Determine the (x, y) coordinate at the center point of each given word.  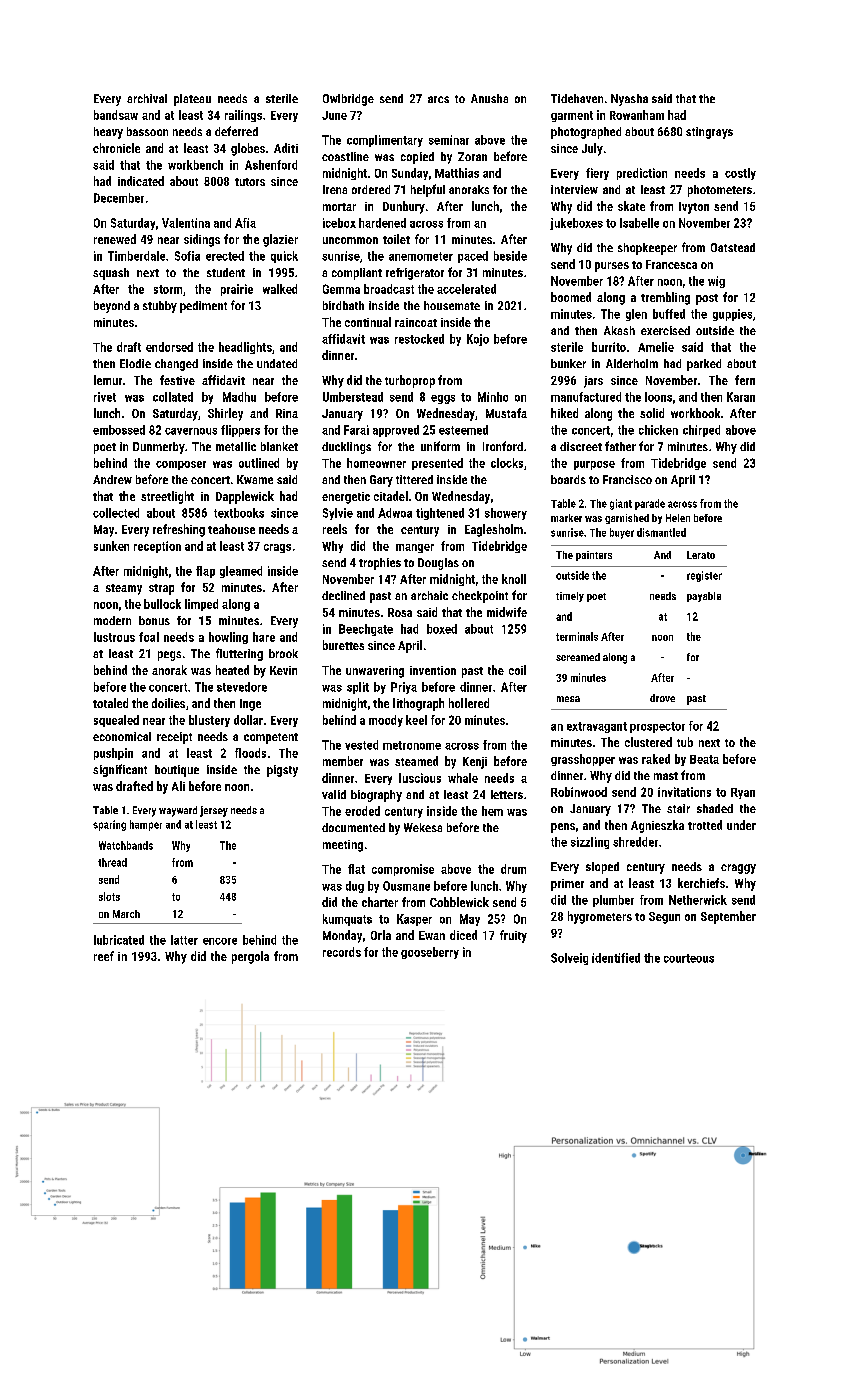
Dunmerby (159, 448)
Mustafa (506, 413)
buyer (622, 533)
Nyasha (629, 100)
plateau (192, 100)
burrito (609, 347)
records (342, 952)
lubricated (119, 940)
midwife (507, 612)
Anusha (489, 98)
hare (264, 637)
